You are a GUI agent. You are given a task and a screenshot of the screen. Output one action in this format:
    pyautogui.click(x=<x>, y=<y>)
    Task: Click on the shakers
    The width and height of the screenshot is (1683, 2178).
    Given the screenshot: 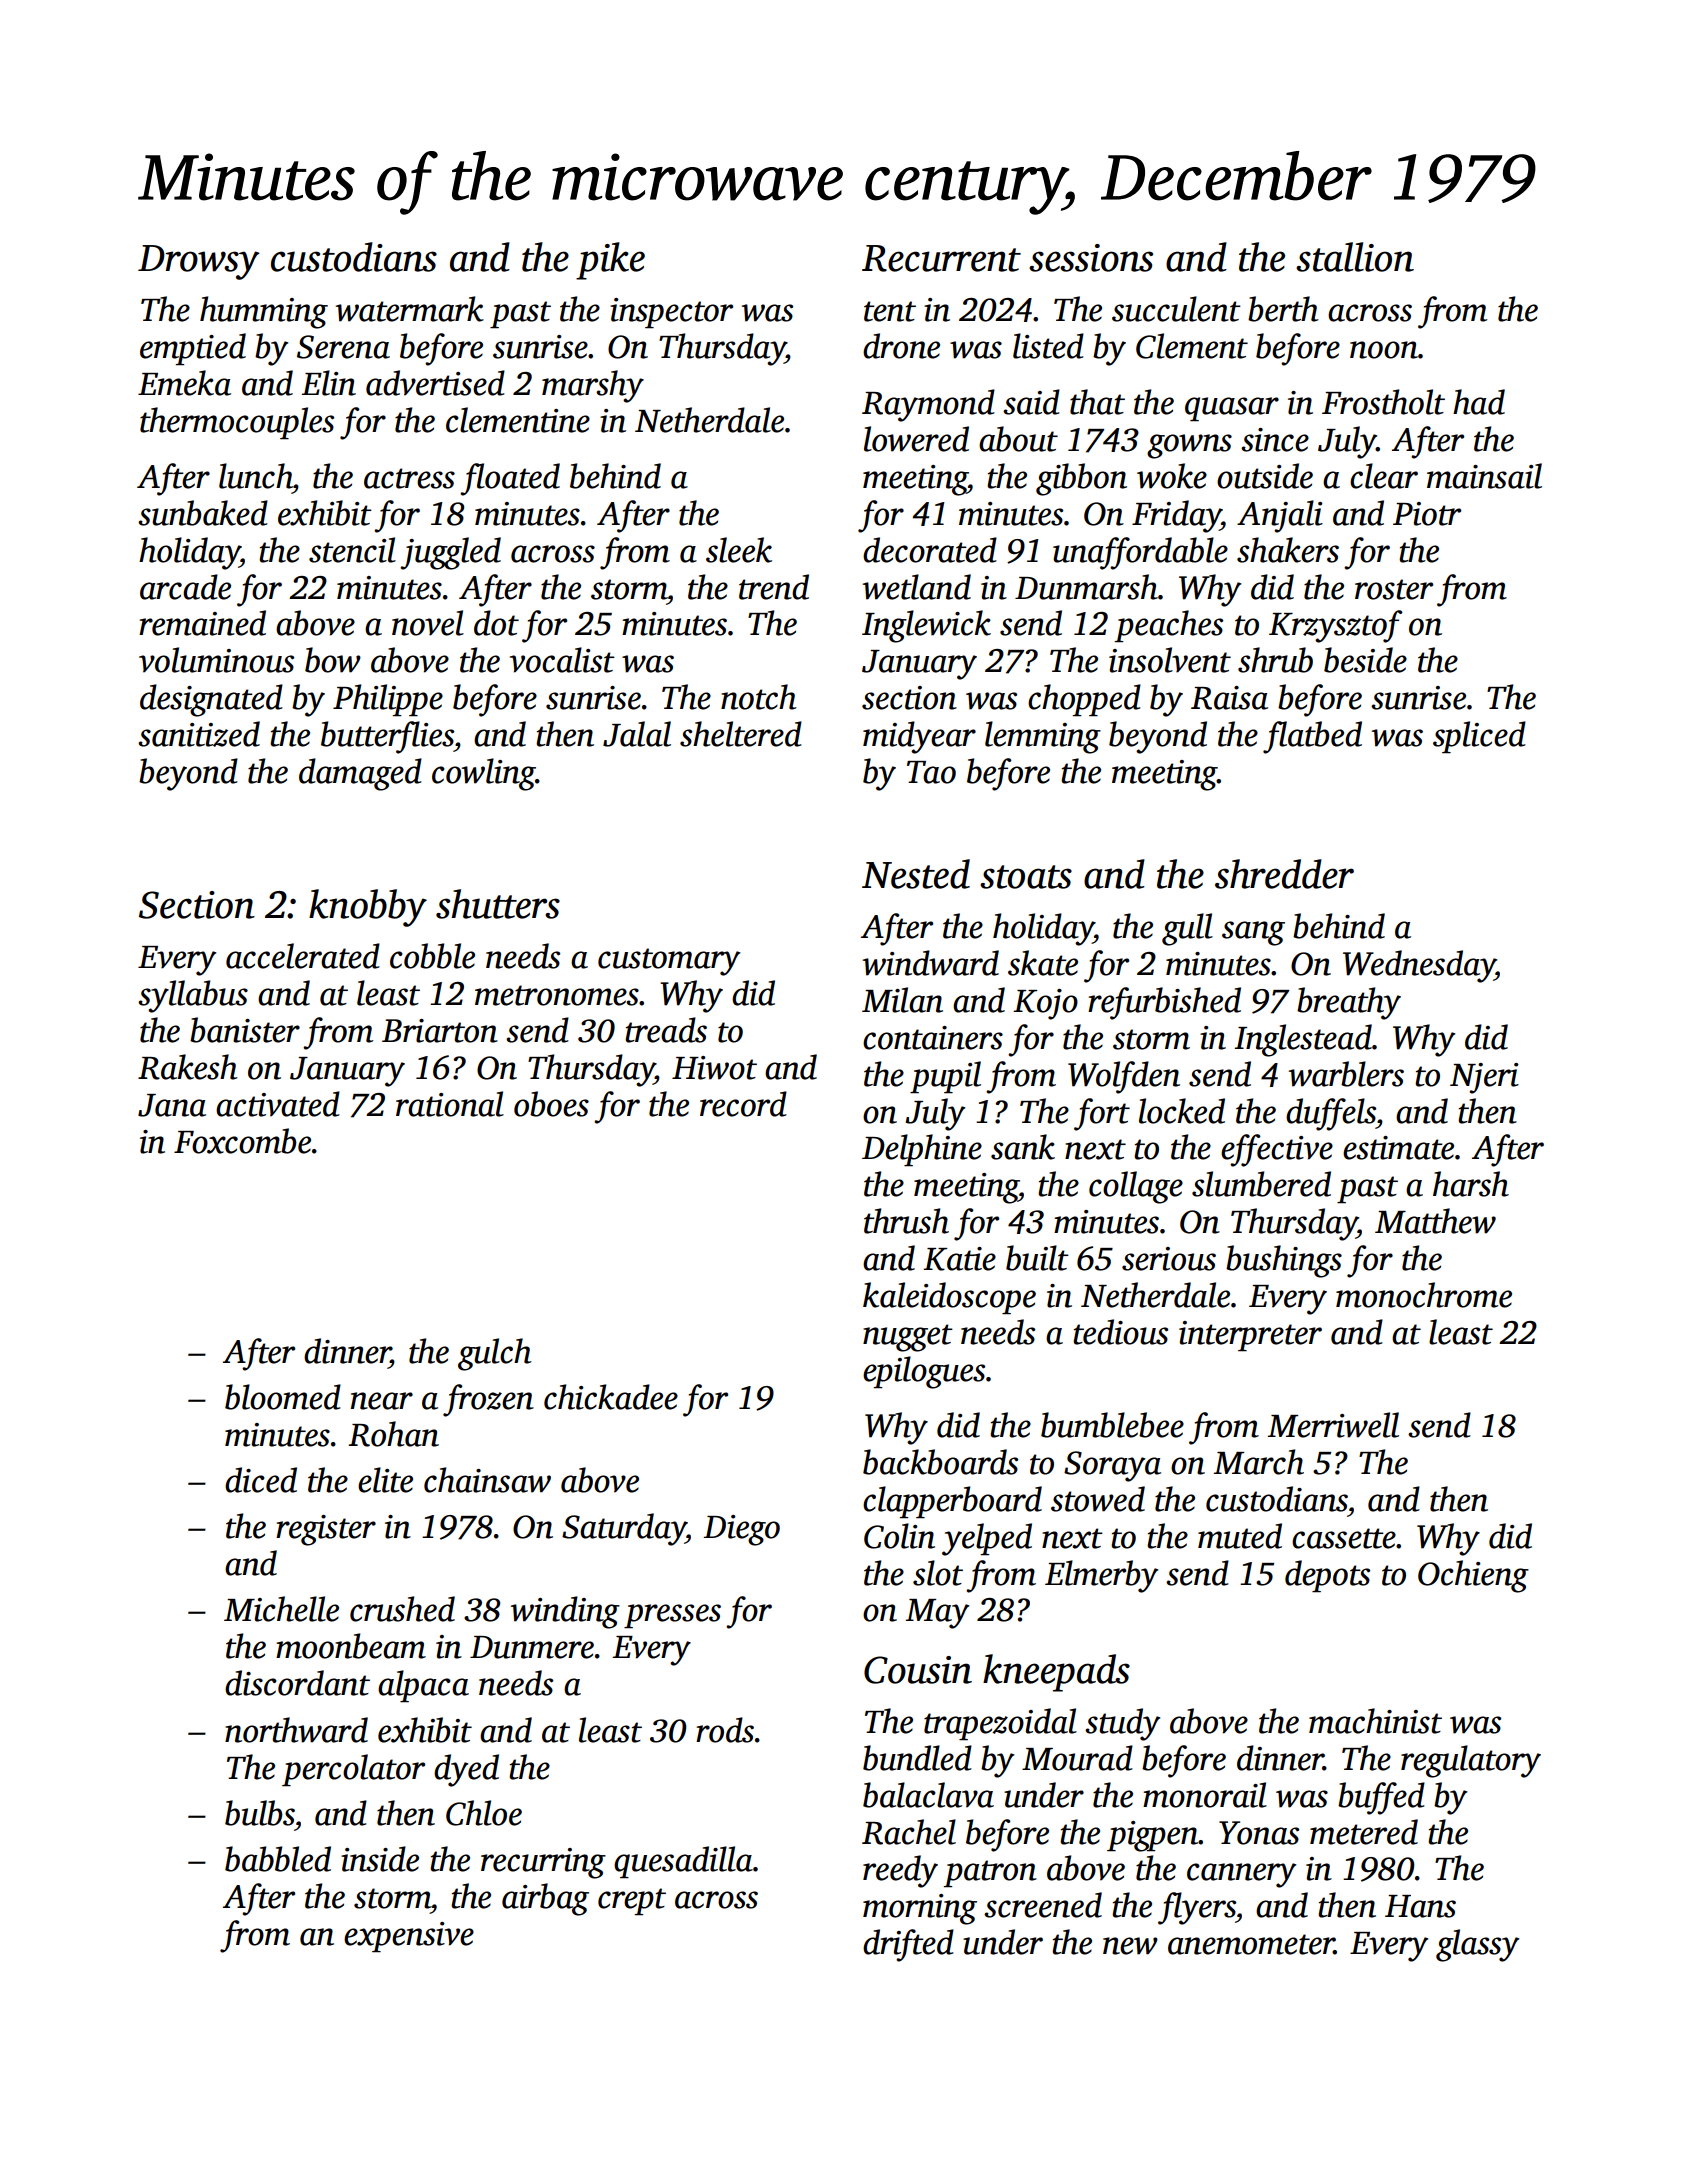 What is the action you would take?
    pyautogui.click(x=1288, y=550)
